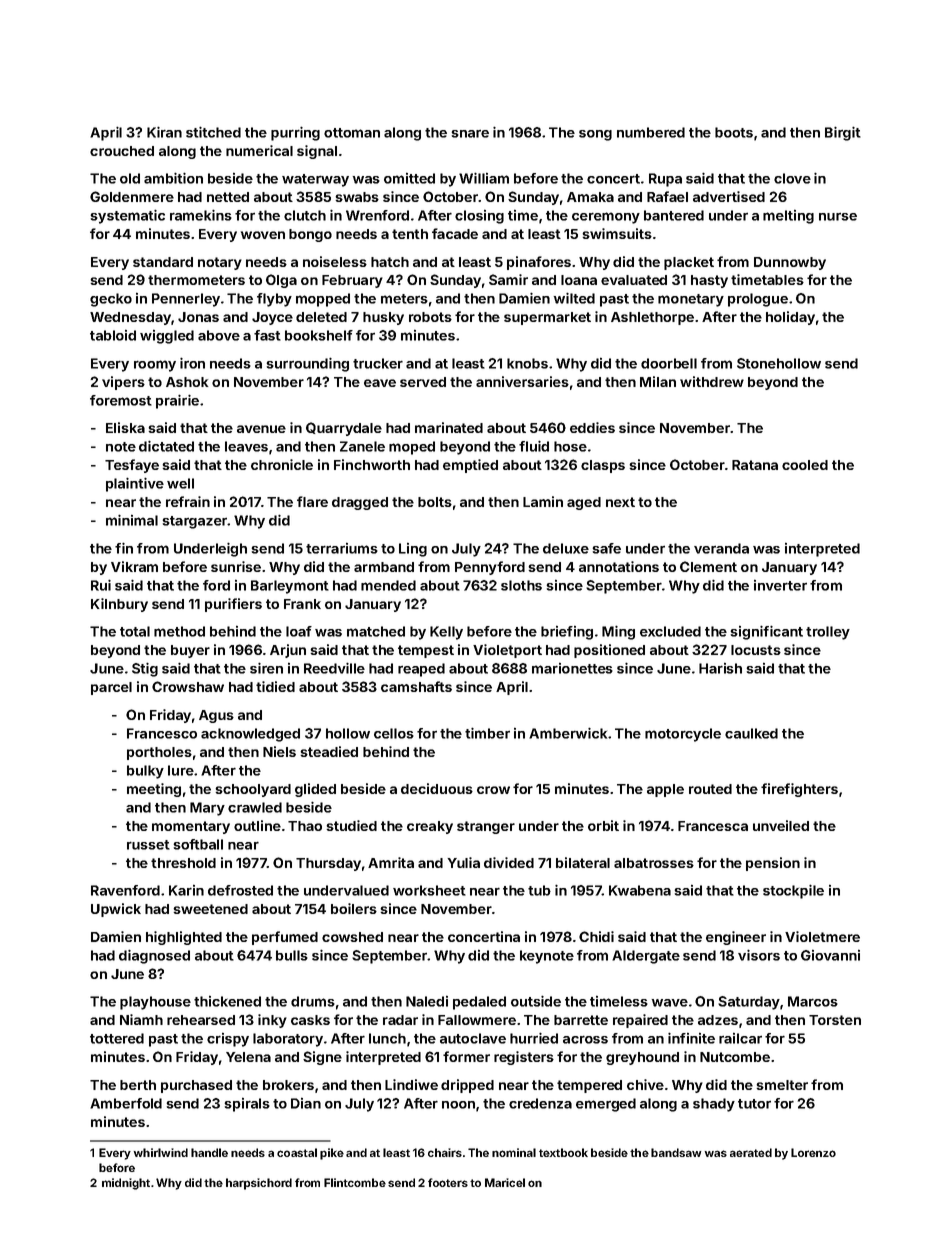  Describe the element at coordinates (470, 466) in the screenshot. I see `emptied` at that location.
